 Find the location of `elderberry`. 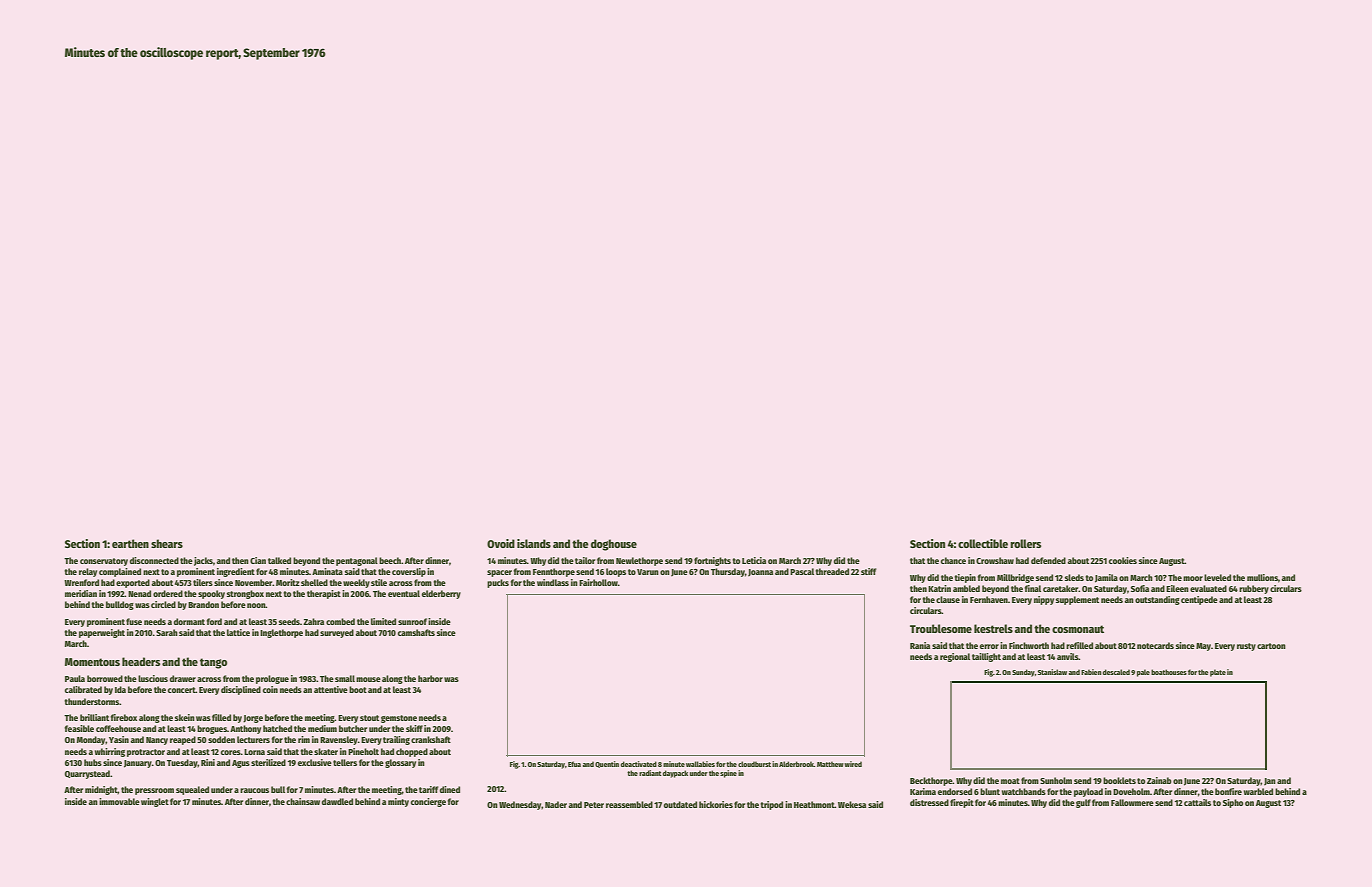

elderberry is located at coordinates (441, 594).
